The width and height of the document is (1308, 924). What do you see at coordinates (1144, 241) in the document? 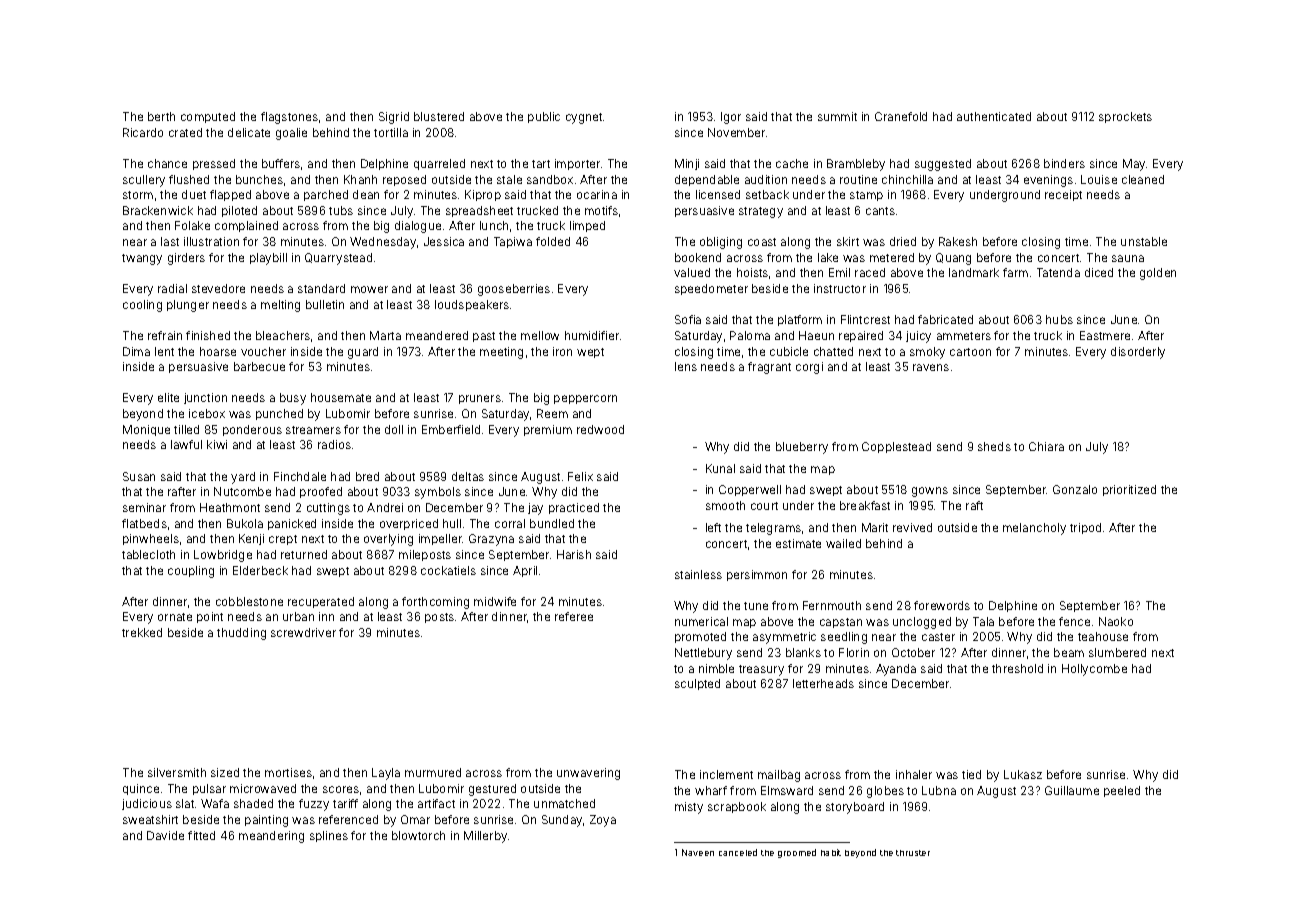
I see `unstable` at bounding box center [1144, 241].
